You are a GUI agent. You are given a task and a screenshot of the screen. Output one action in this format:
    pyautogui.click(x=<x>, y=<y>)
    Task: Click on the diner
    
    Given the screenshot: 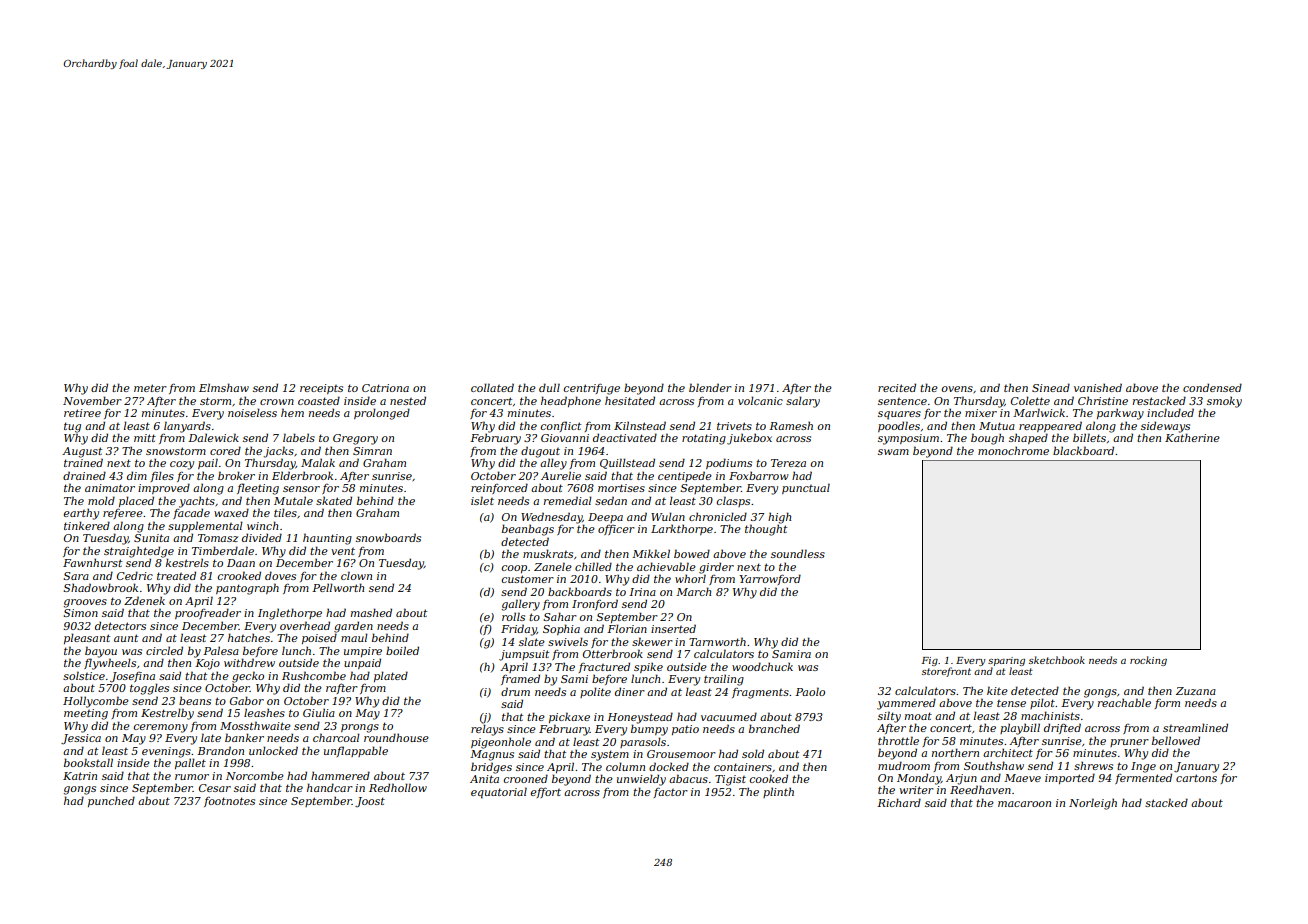 What is the action you would take?
    pyautogui.click(x=630, y=691)
